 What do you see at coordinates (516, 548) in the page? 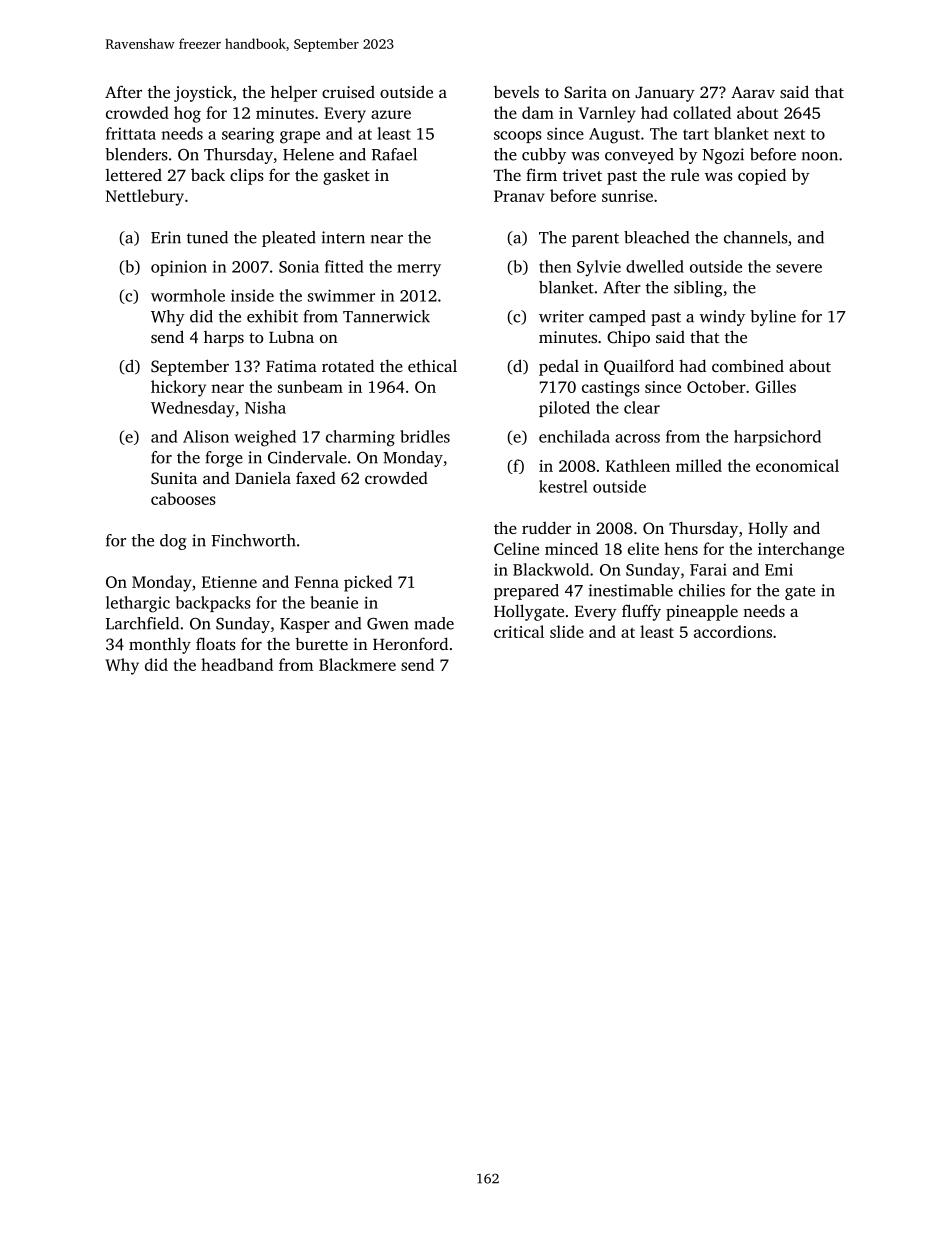
I see `Celine` at bounding box center [516, 548].
